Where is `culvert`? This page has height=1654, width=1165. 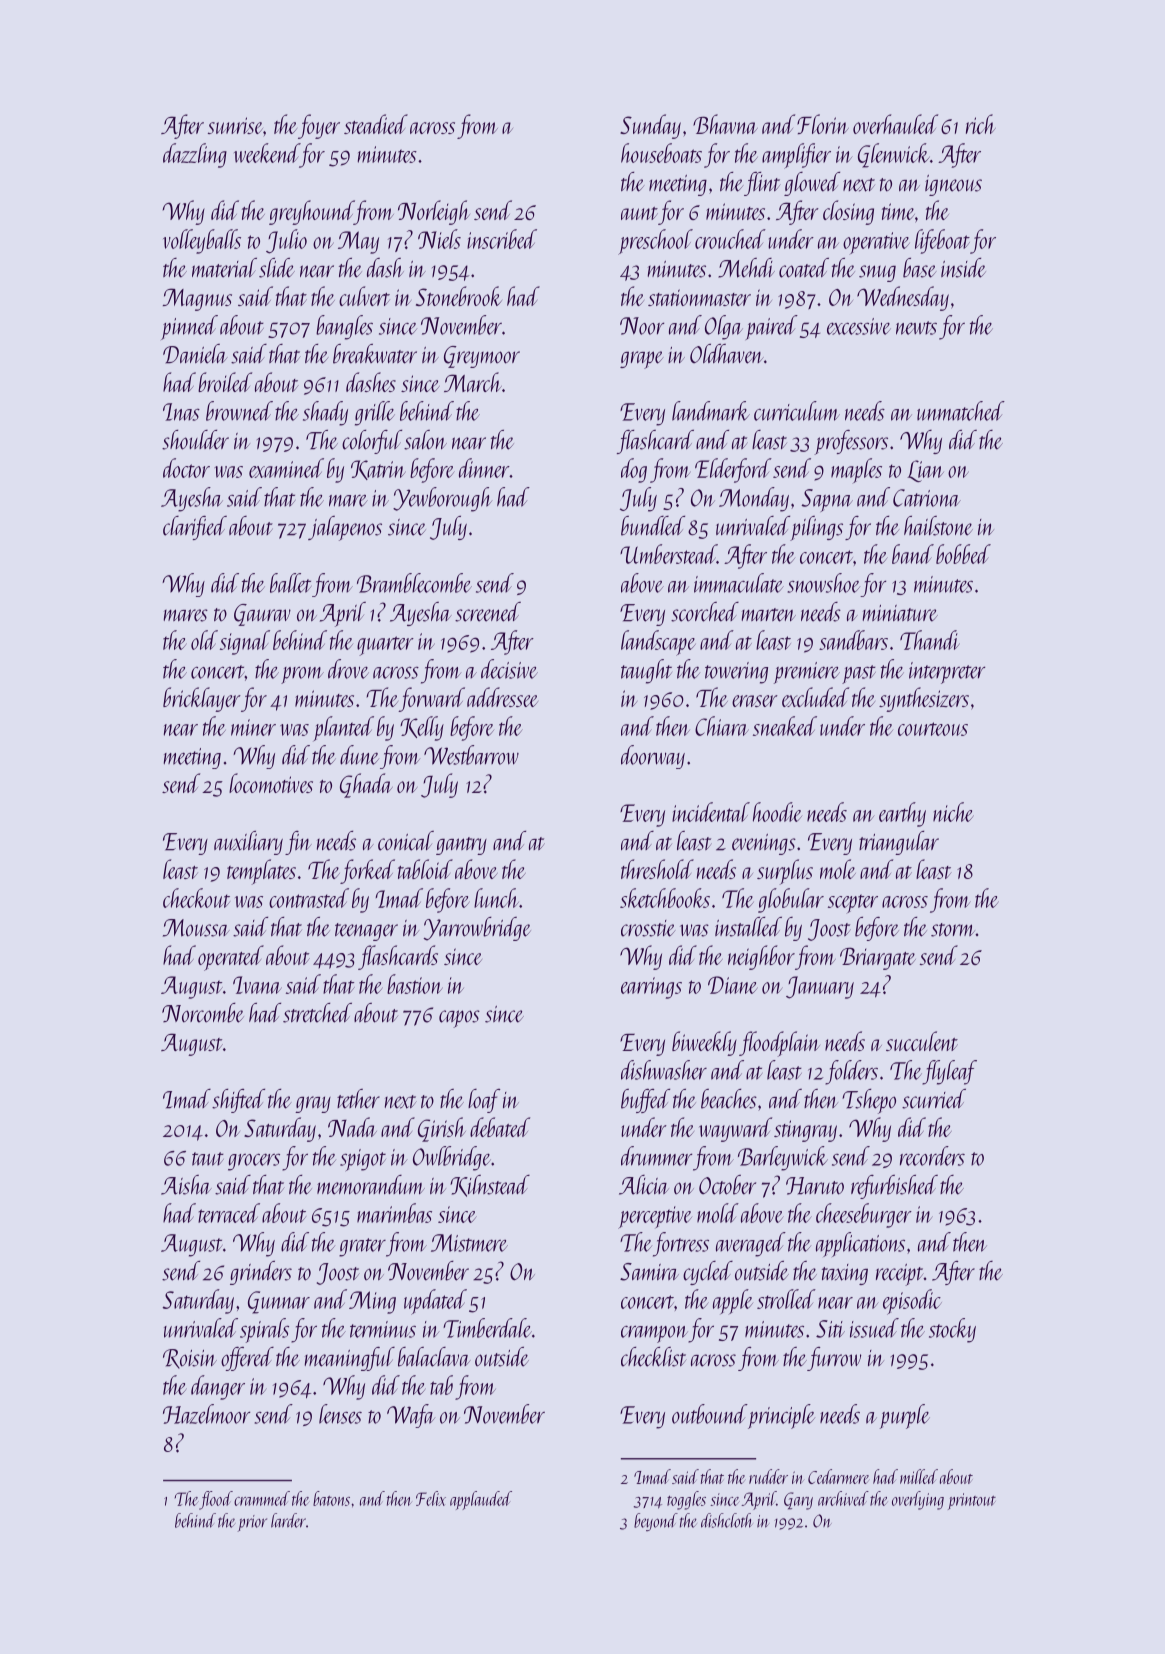 culvert is located at coordinates (364, 296).
